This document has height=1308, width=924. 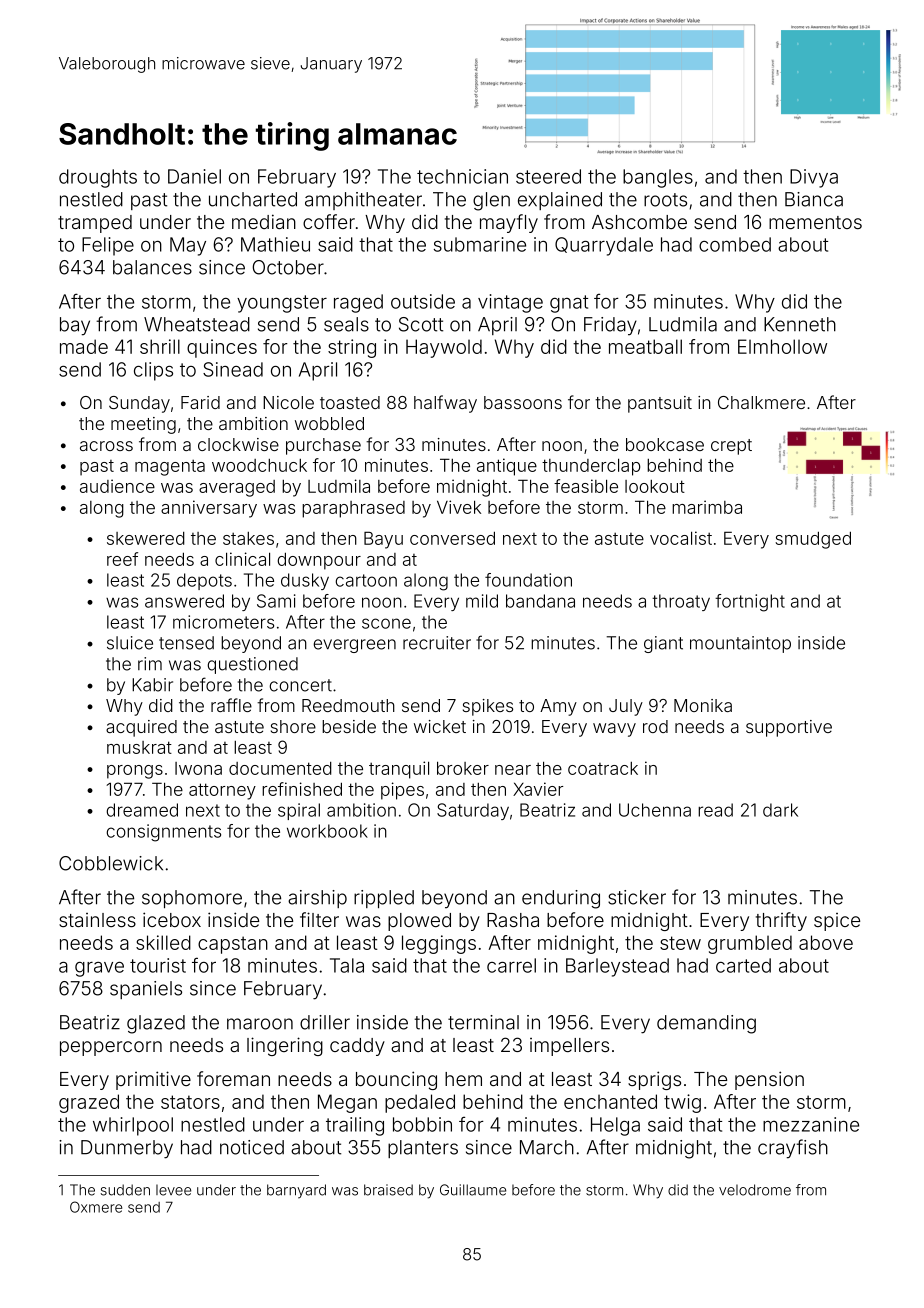 I want to click on twig, so click(x=682, y=1103).
